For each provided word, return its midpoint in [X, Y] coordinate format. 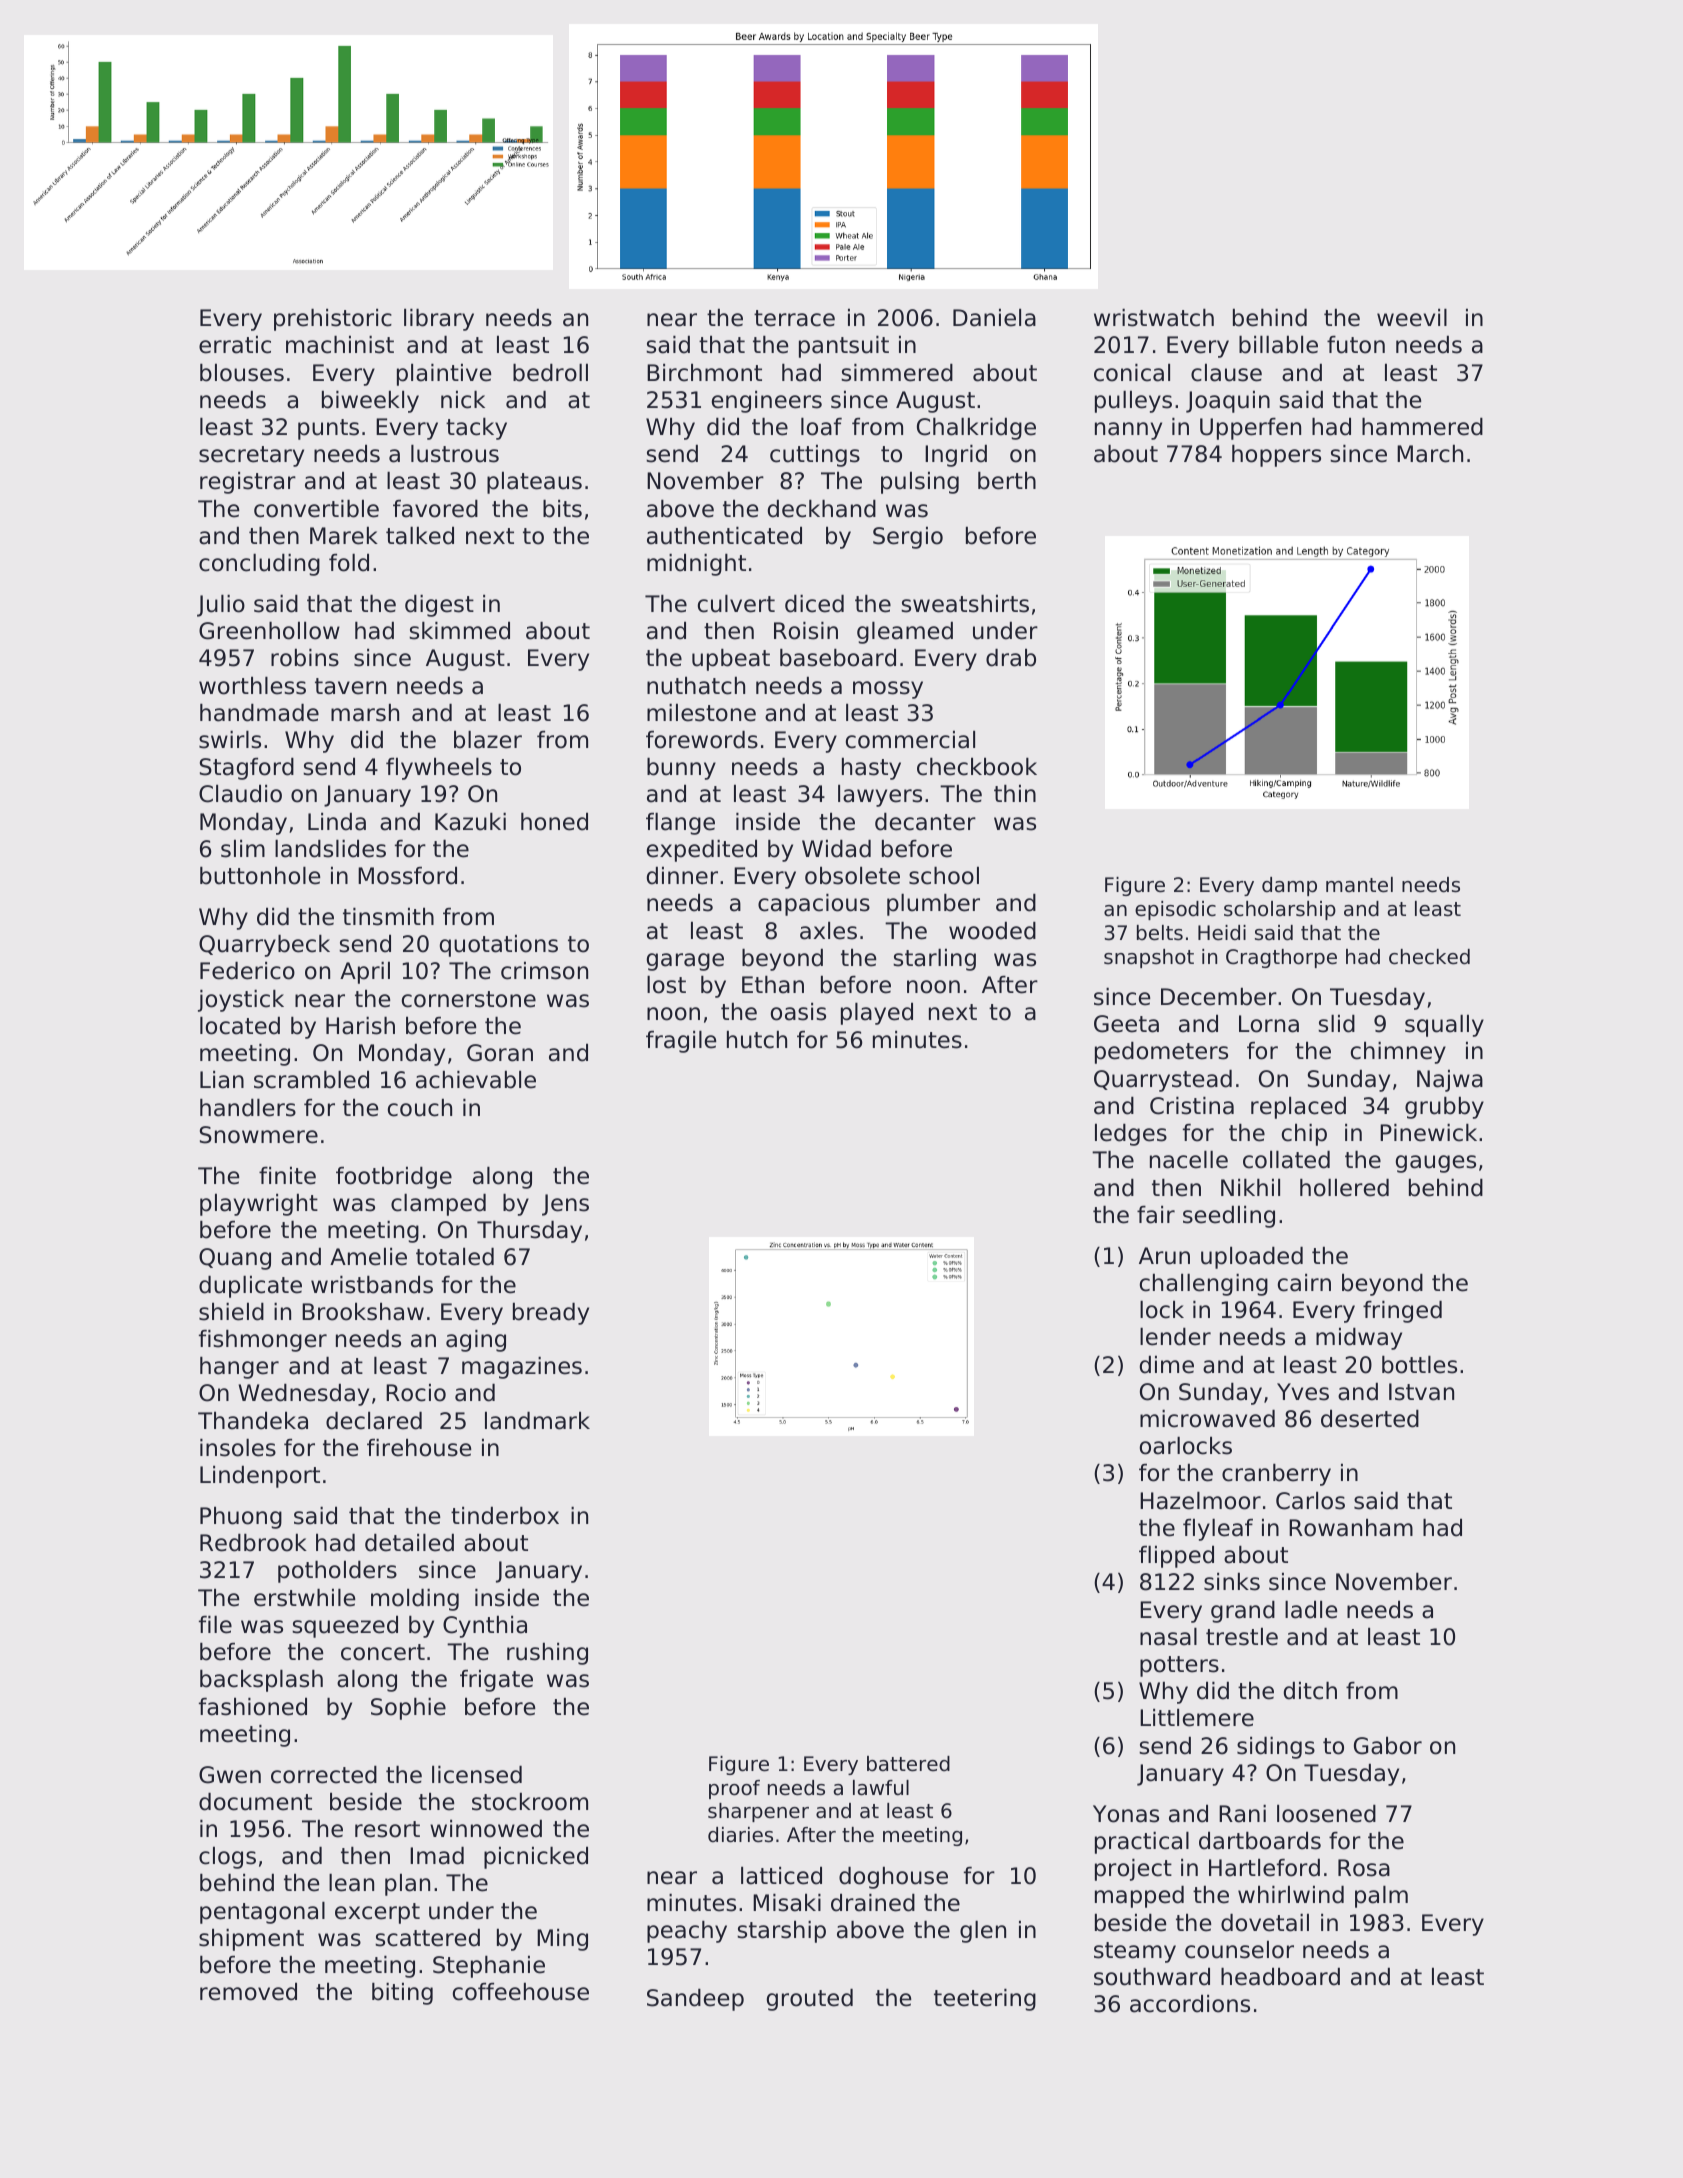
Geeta [1126, 1024]
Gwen [230, 1775]
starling [934, 960]
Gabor [1388, 1746]
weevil [1412, 318]
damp [1289, 886]
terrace [794, 318]
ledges [1131, 1135]
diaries [740, 1835]
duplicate [250, 1287]
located [240, 1026]
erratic [235, 345]
